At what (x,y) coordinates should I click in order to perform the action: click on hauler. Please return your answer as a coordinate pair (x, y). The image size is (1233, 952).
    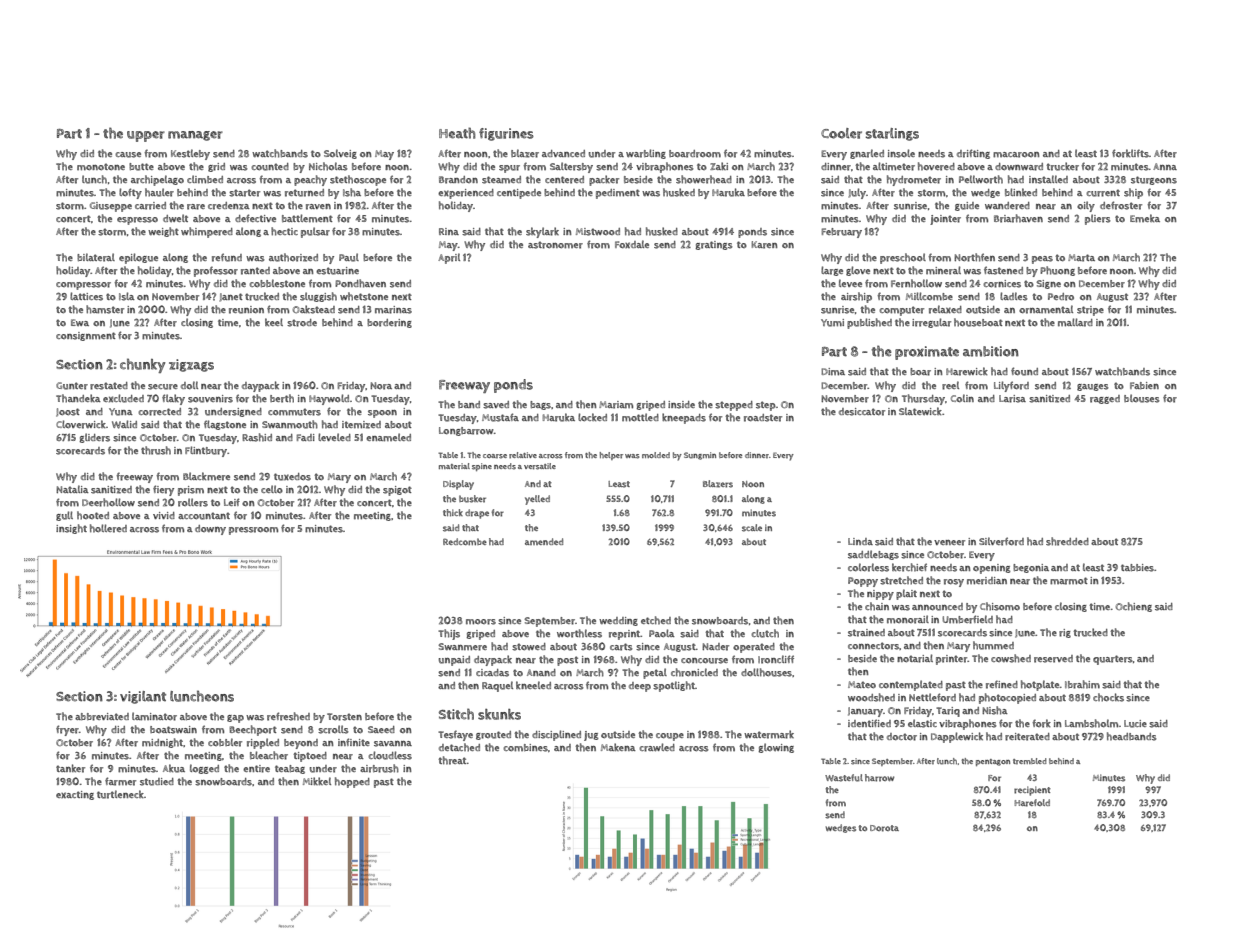
    Looking at the image, I should click on (159, 192).
